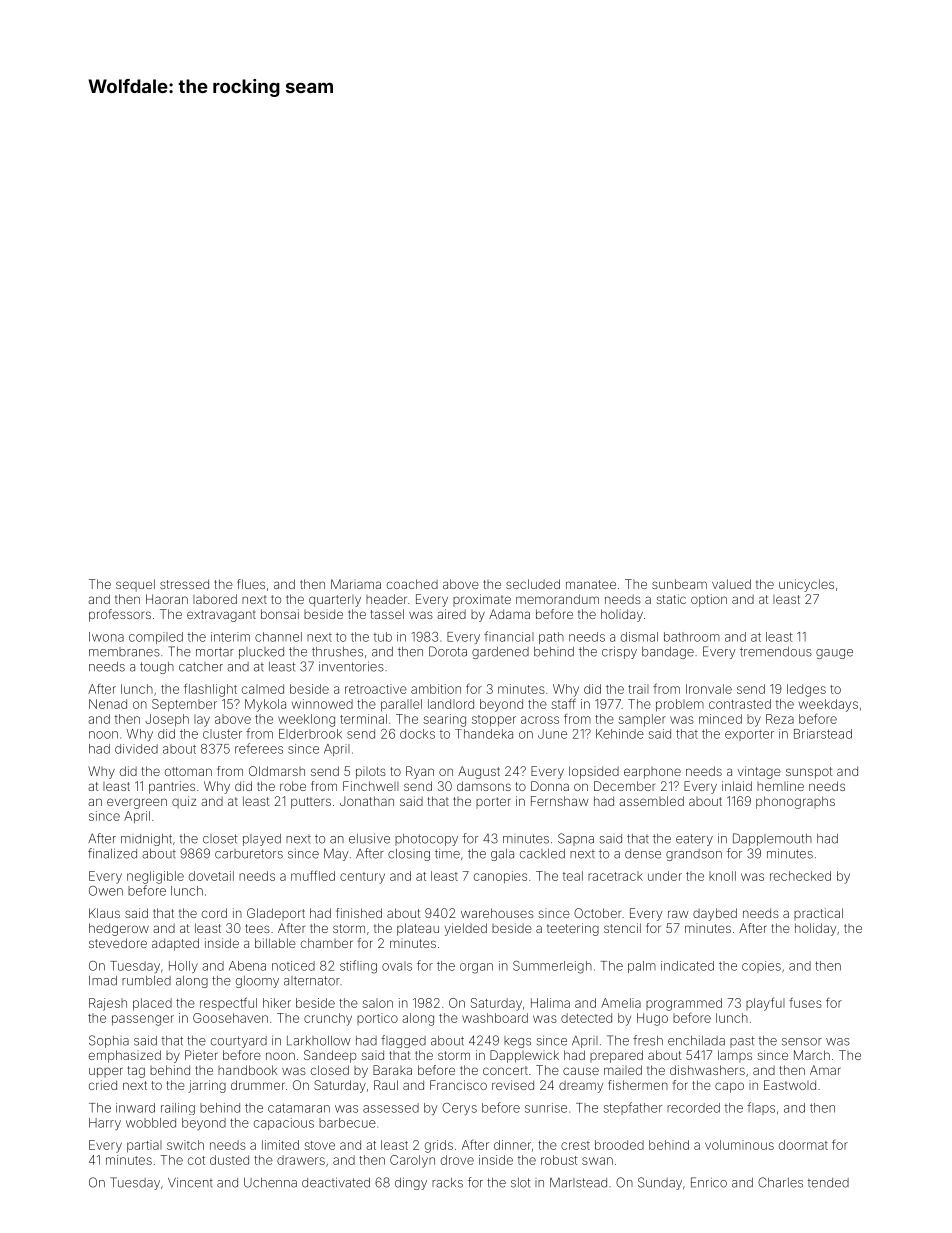 This screenshot has width=952, height=1233. Describe the element at coordinates (184, 802) in the screenshot. I see `quiz` at that location.
